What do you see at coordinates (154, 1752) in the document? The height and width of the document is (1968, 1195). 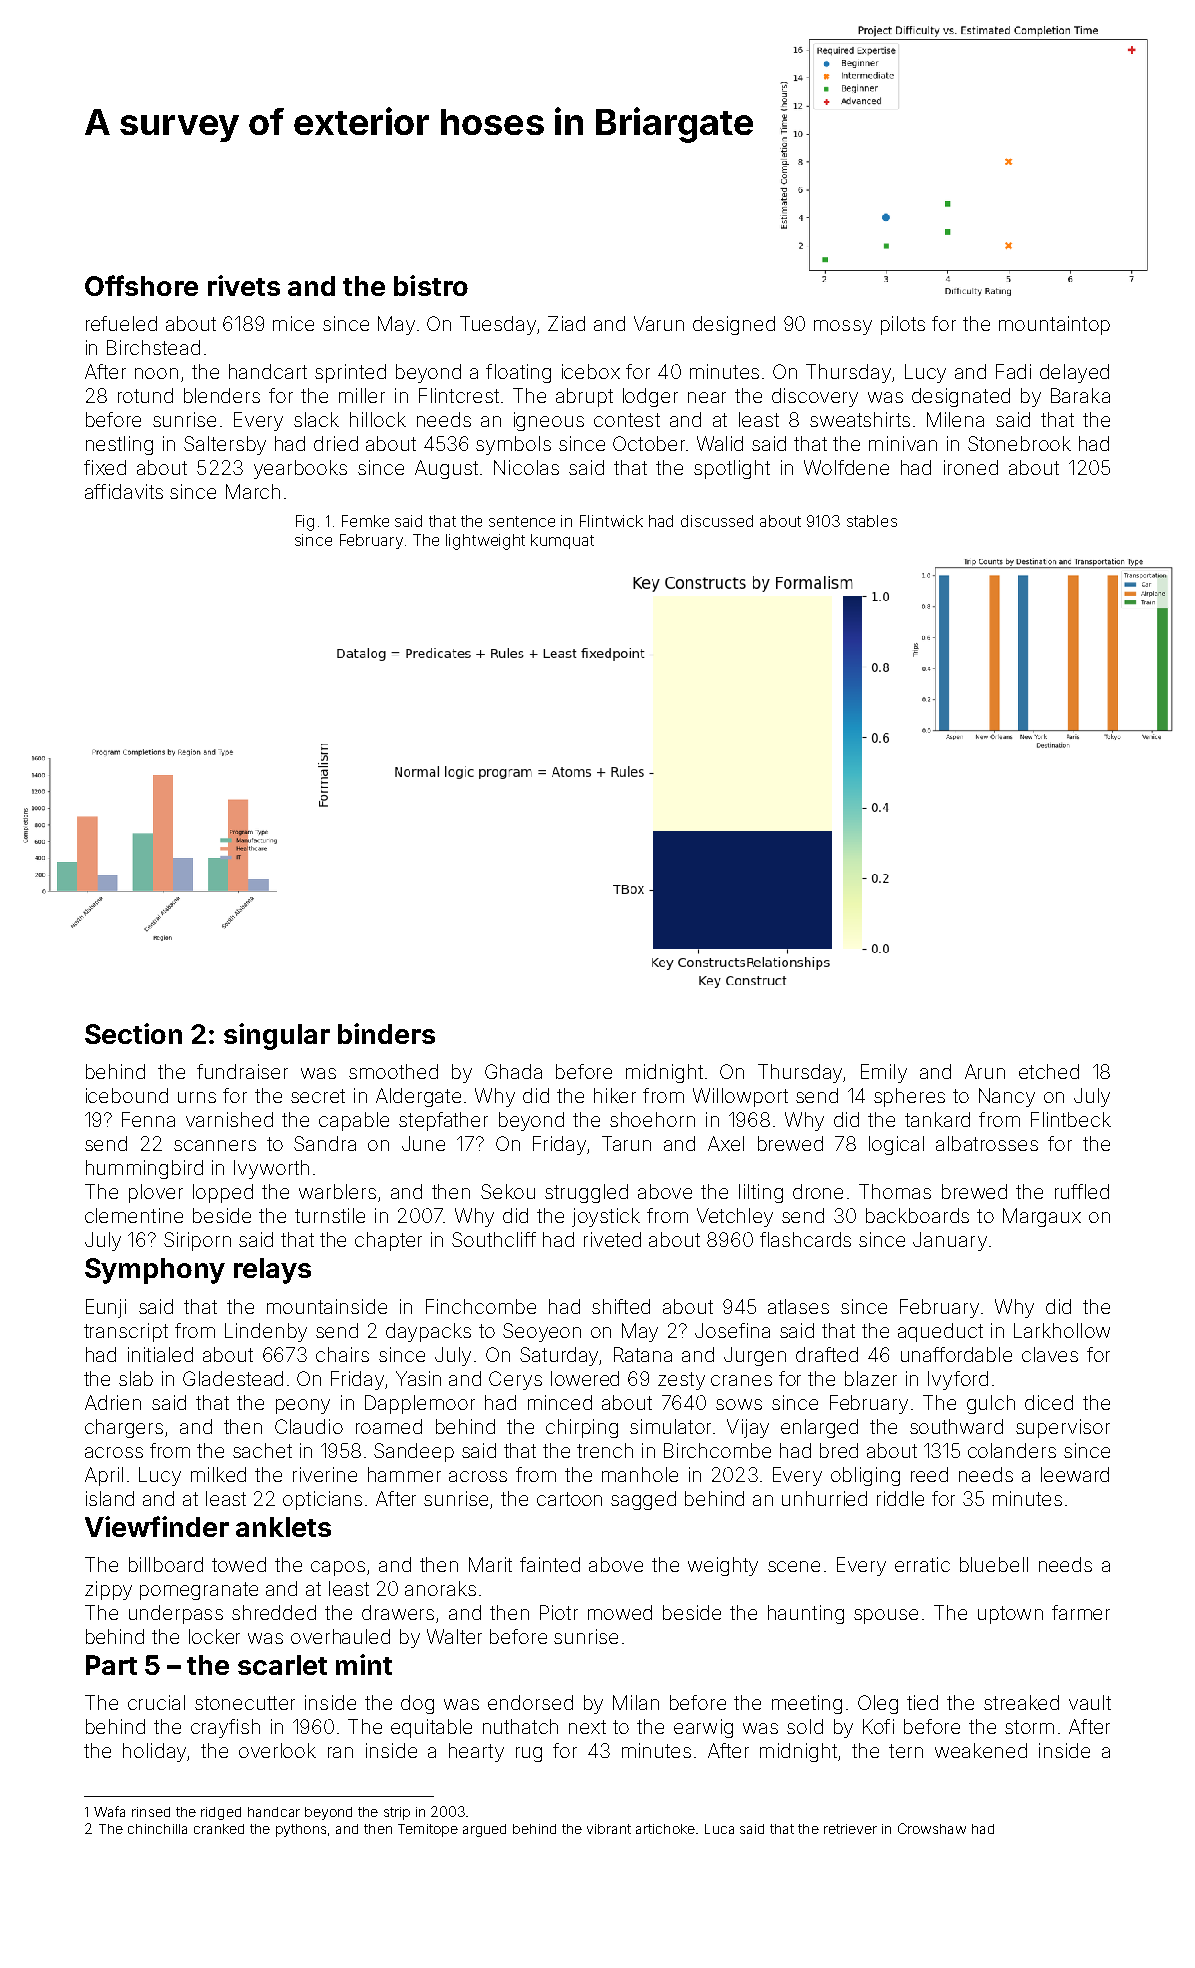 I see `holiday` at bounding box center [154, 1752].
